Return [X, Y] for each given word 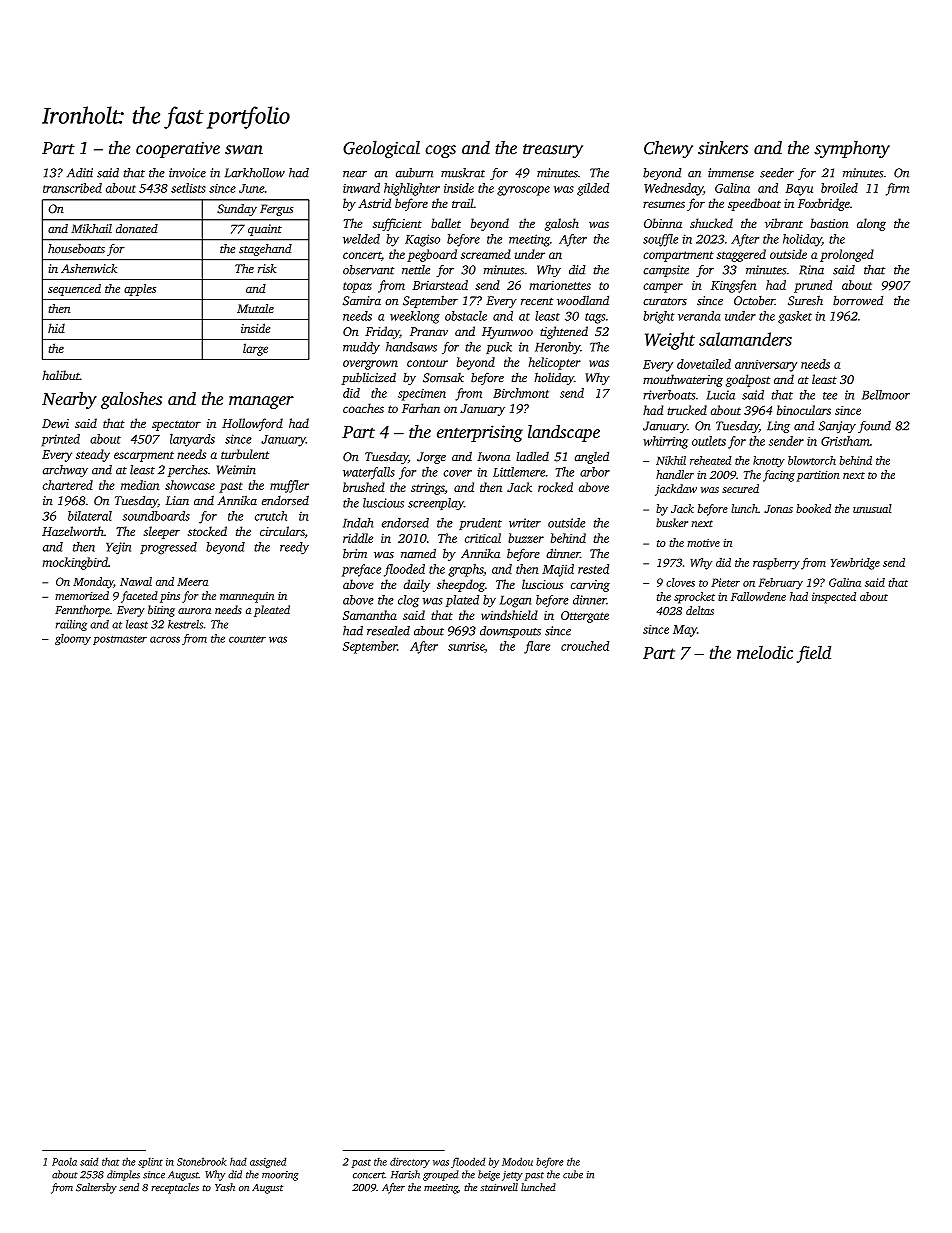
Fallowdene [758, 596]
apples [140, 290]
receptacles [175, 1188]
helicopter [555, 363]
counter [247, 639]
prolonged [847, 255]
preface [361, 570]
